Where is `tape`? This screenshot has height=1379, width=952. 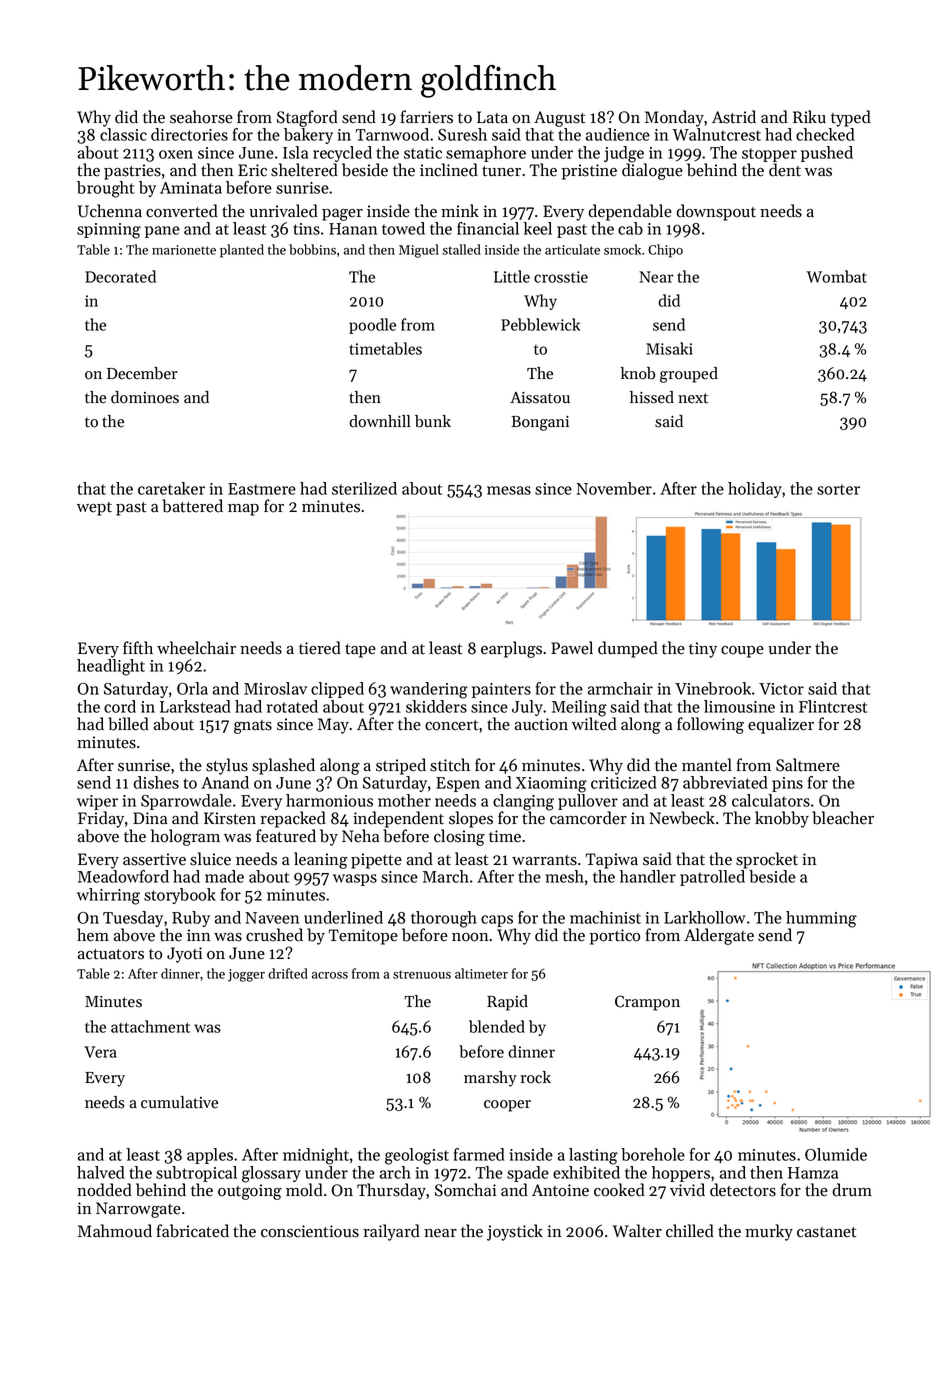 tape is located at coordinates (360, 651).
